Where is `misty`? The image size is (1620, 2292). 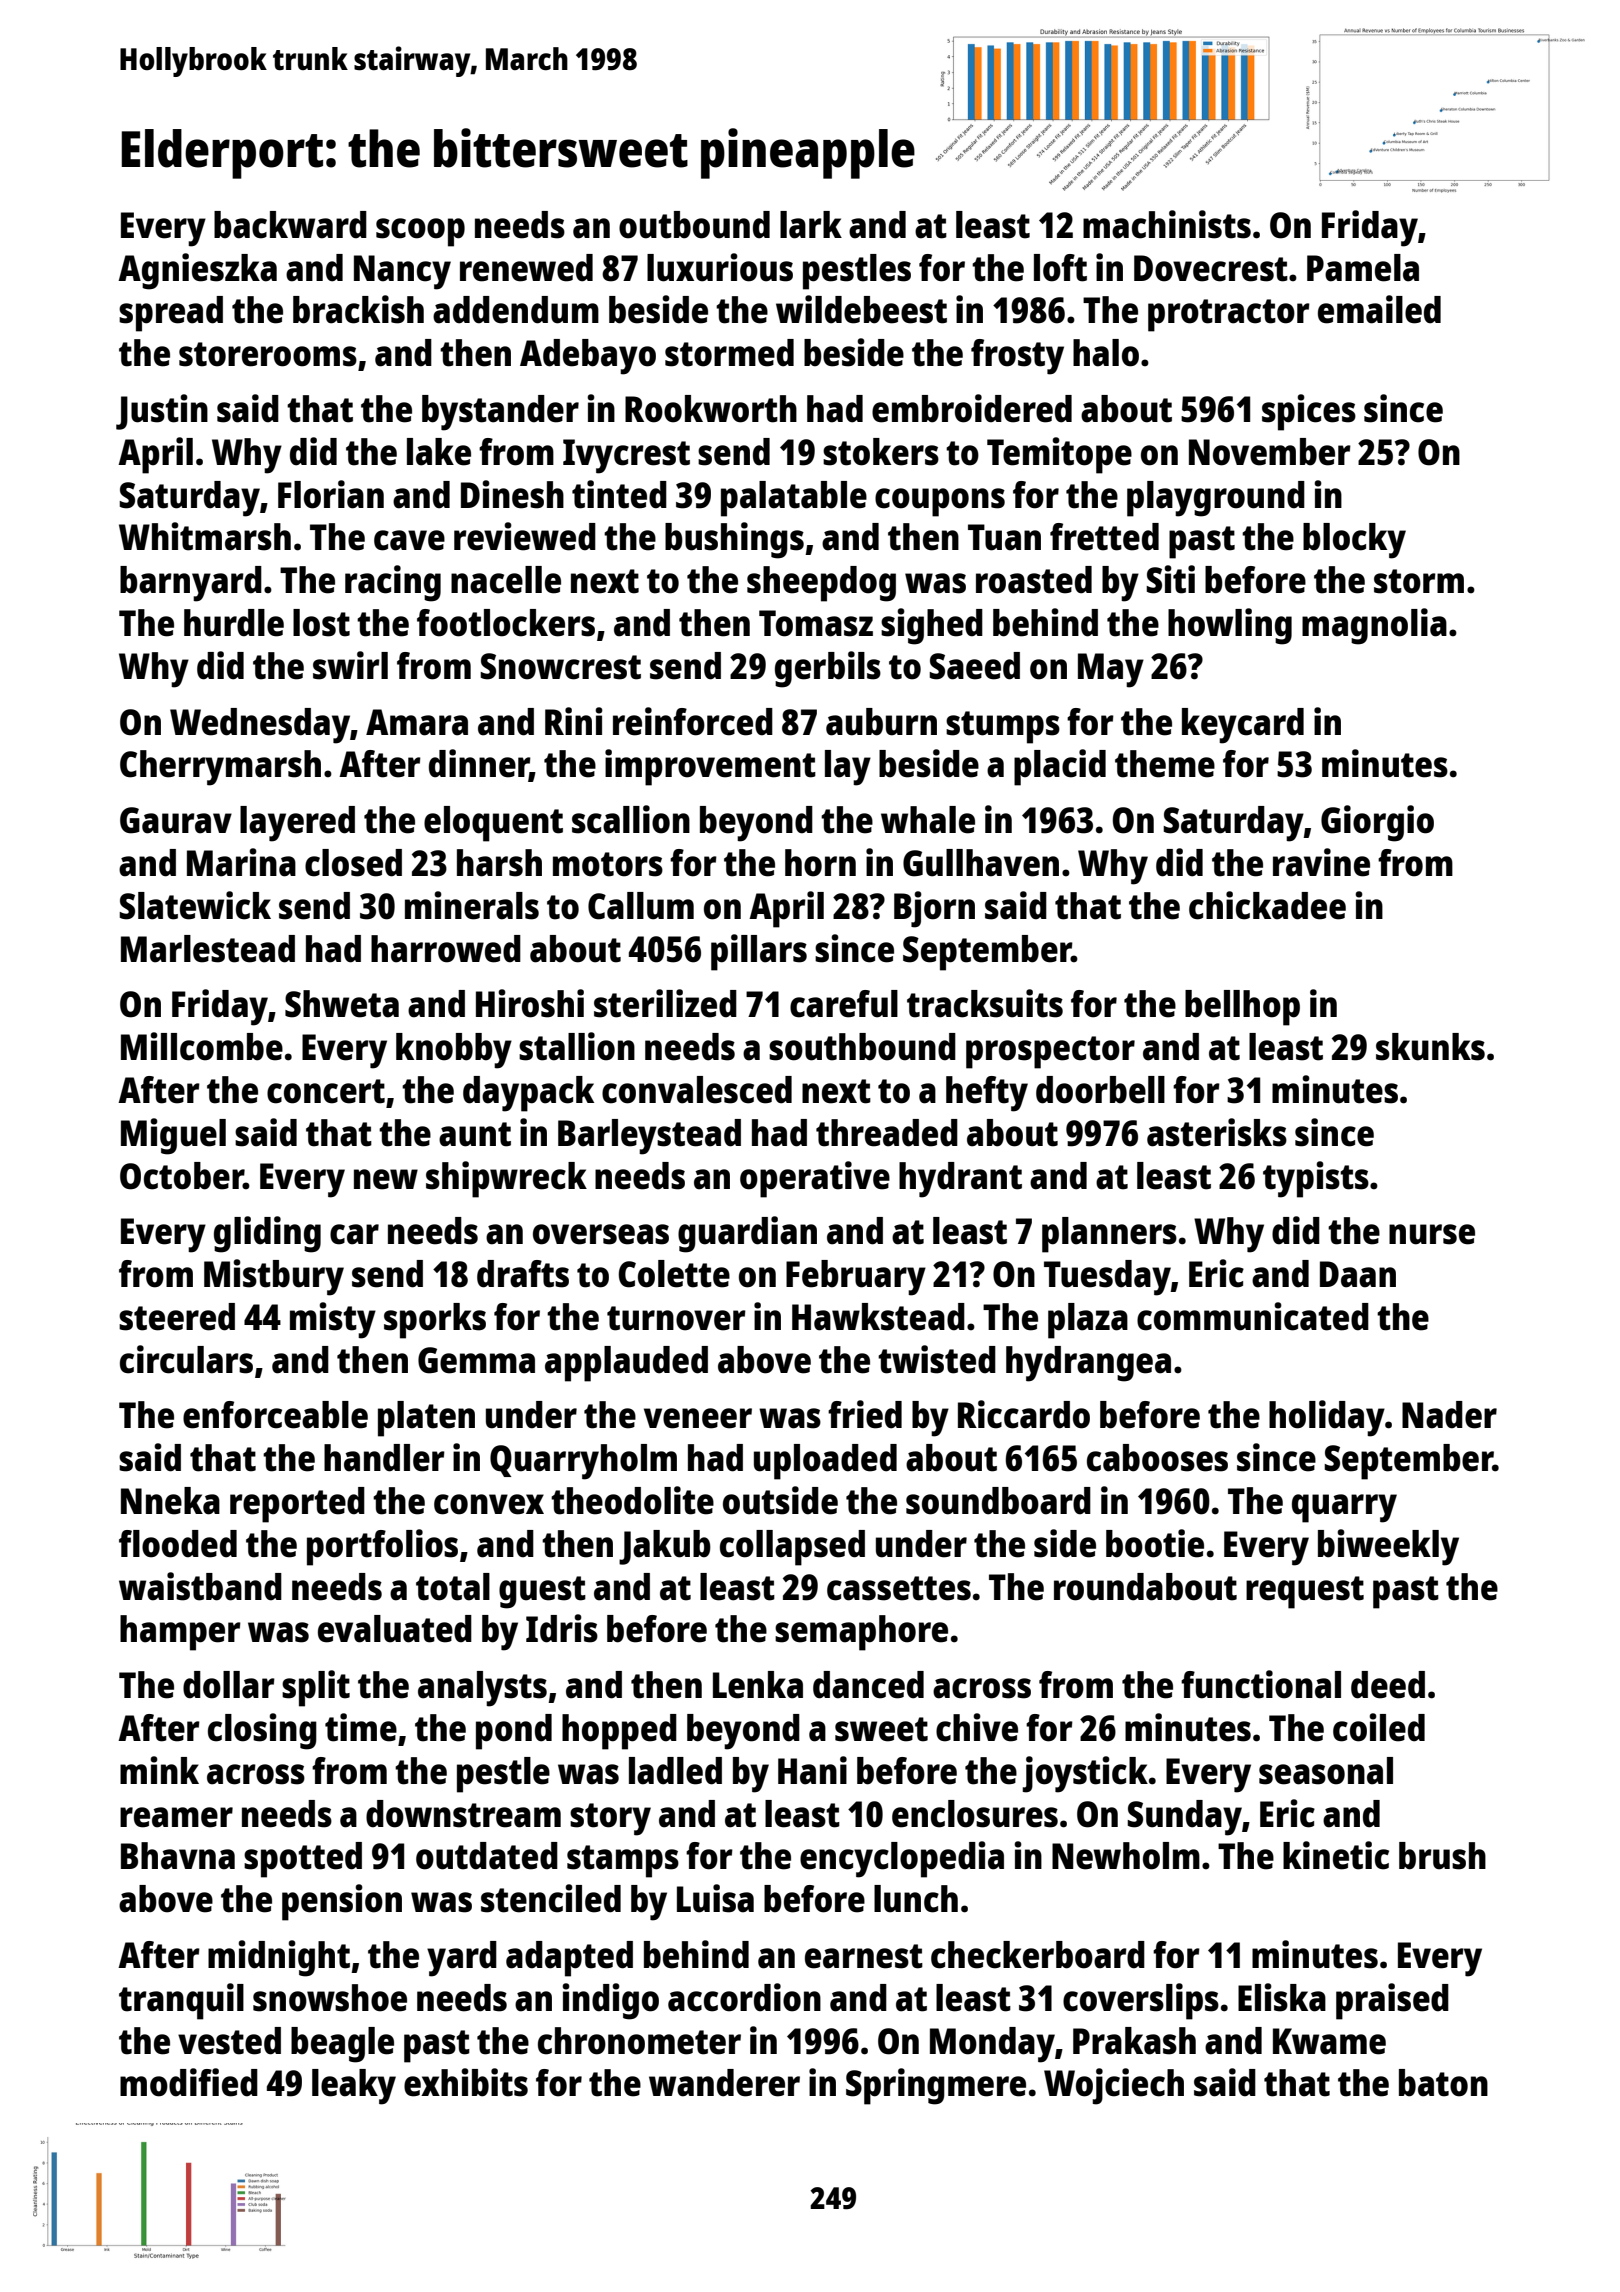
misty is located at coordinates (333, 1320).
